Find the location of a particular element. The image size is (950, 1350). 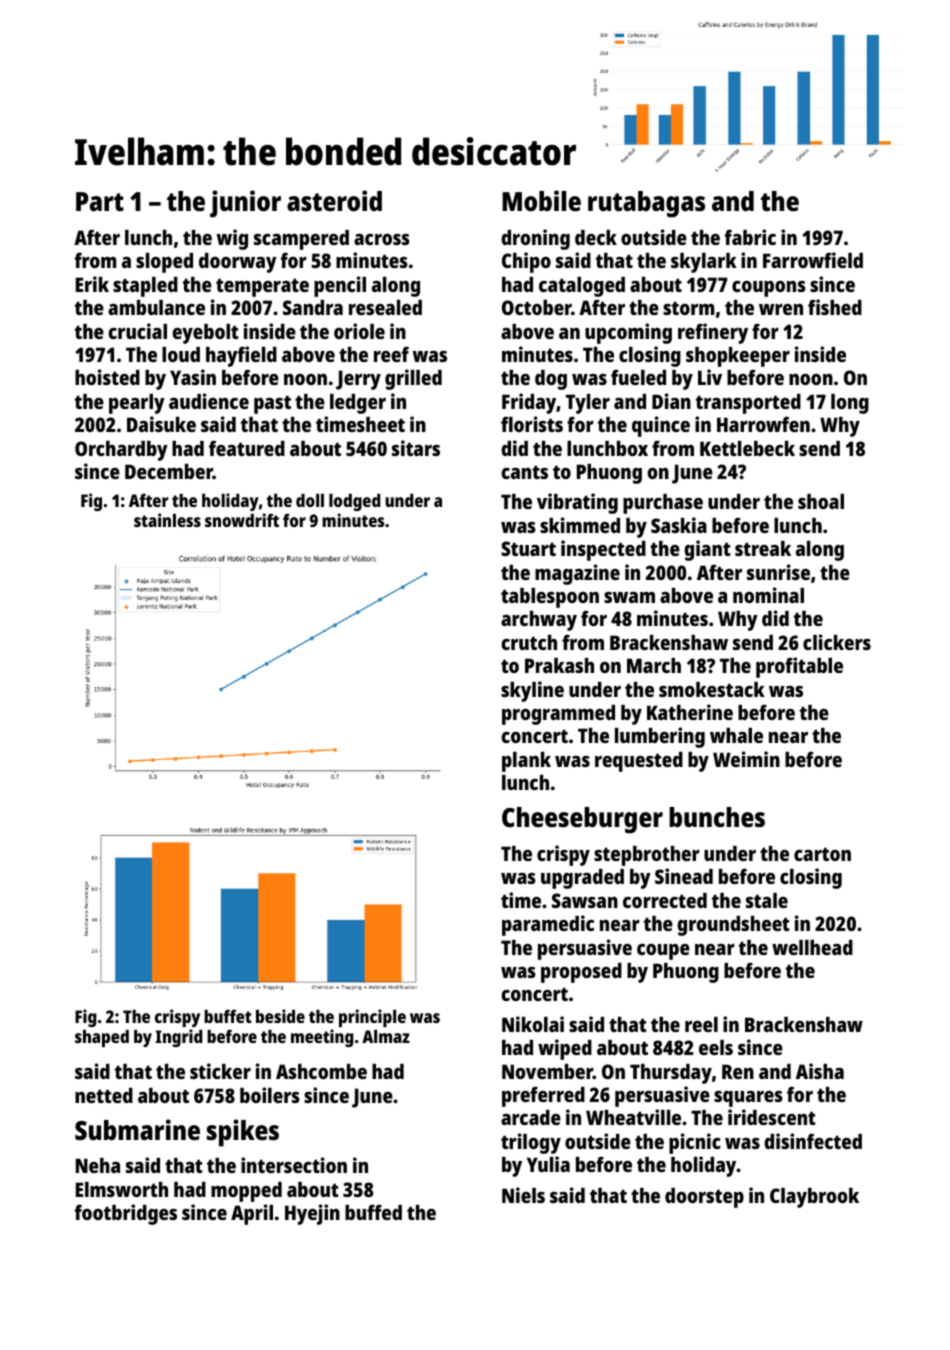

intersection is located at coordinates (294, 1165).
